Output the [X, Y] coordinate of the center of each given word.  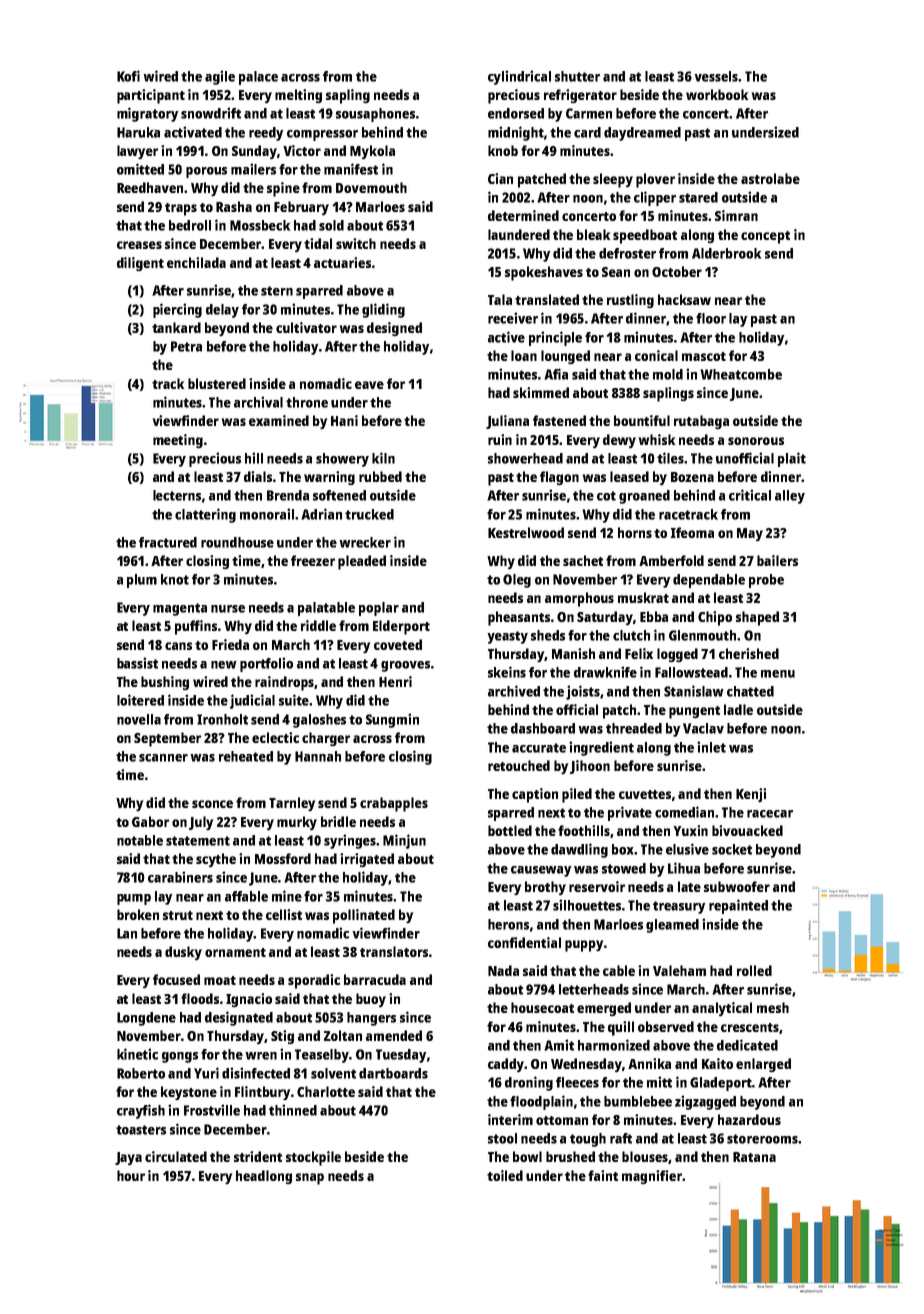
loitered [140, 700]
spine [283, 189]
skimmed [541, 392]
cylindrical [519, 77]
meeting [178, 441]
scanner [163, 758]
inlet [711, 747]
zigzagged [705, 1102]
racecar [770, 814]
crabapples [394, 804]
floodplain [541, 1102]
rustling [630, 301]
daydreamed [642, 134]
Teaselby [322, 1056]
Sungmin [392, 720]
